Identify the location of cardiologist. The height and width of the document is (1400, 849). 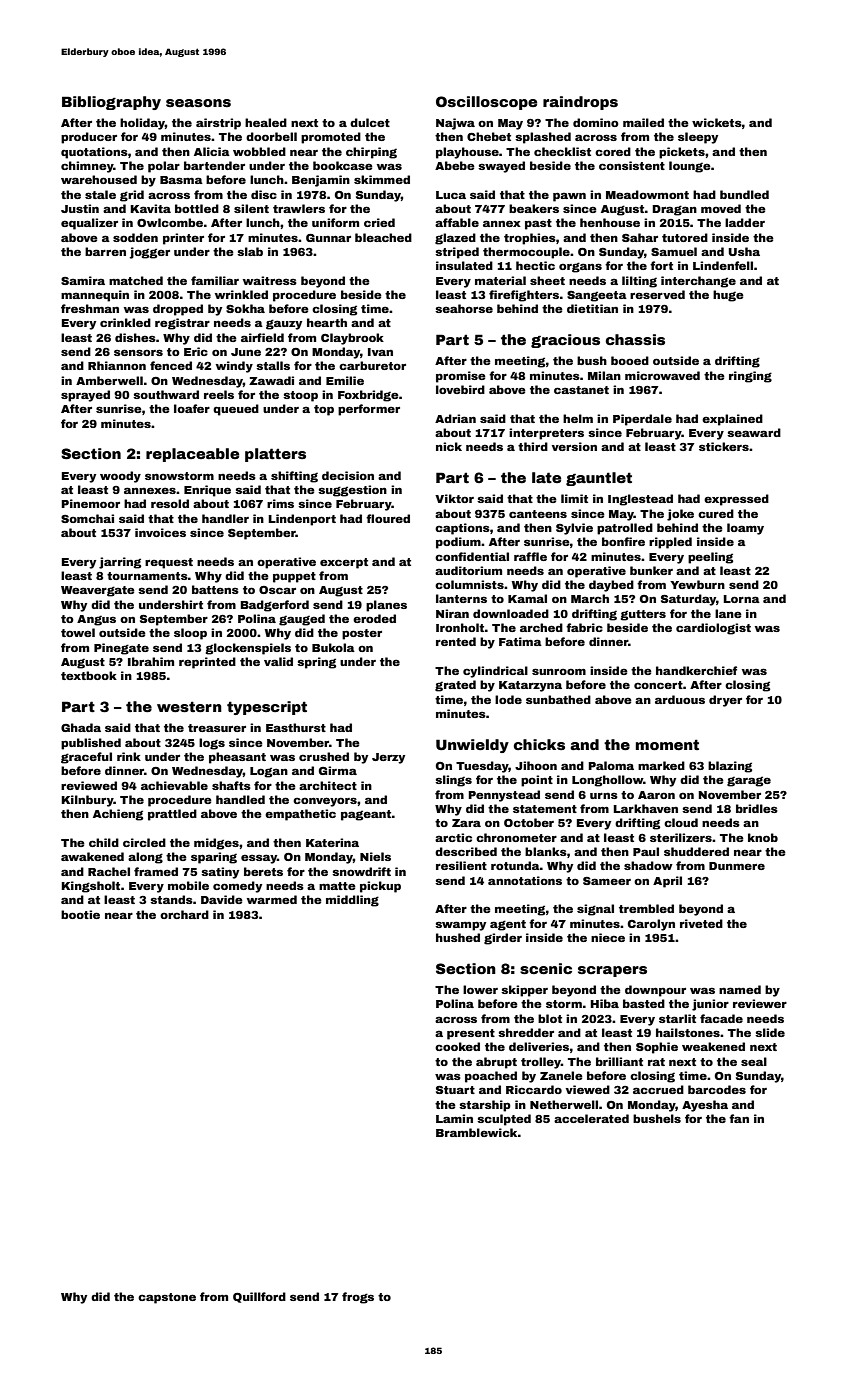
(713, 629).
